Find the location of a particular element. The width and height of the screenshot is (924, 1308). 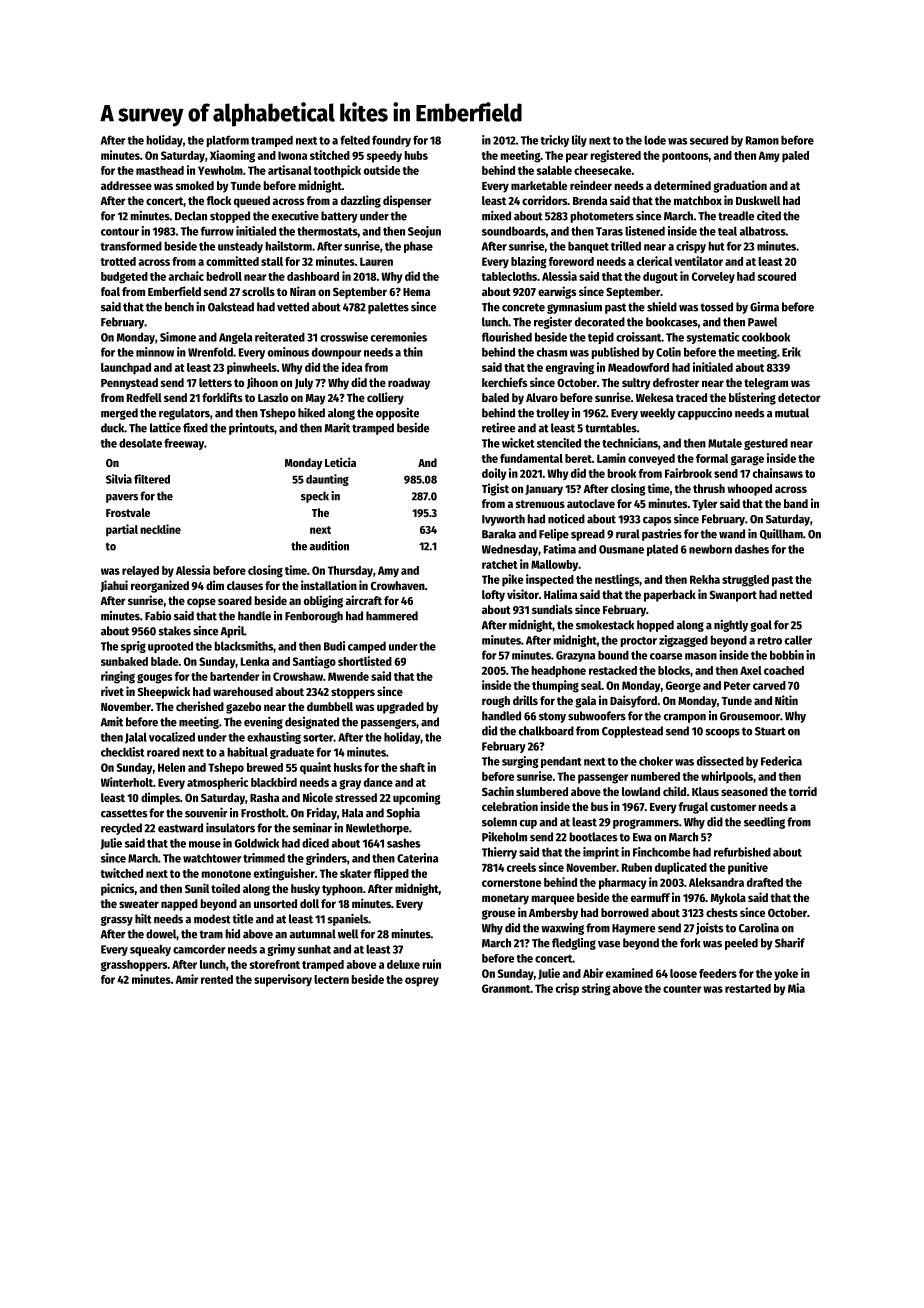

tricky is located at coordinates (555, 141).
